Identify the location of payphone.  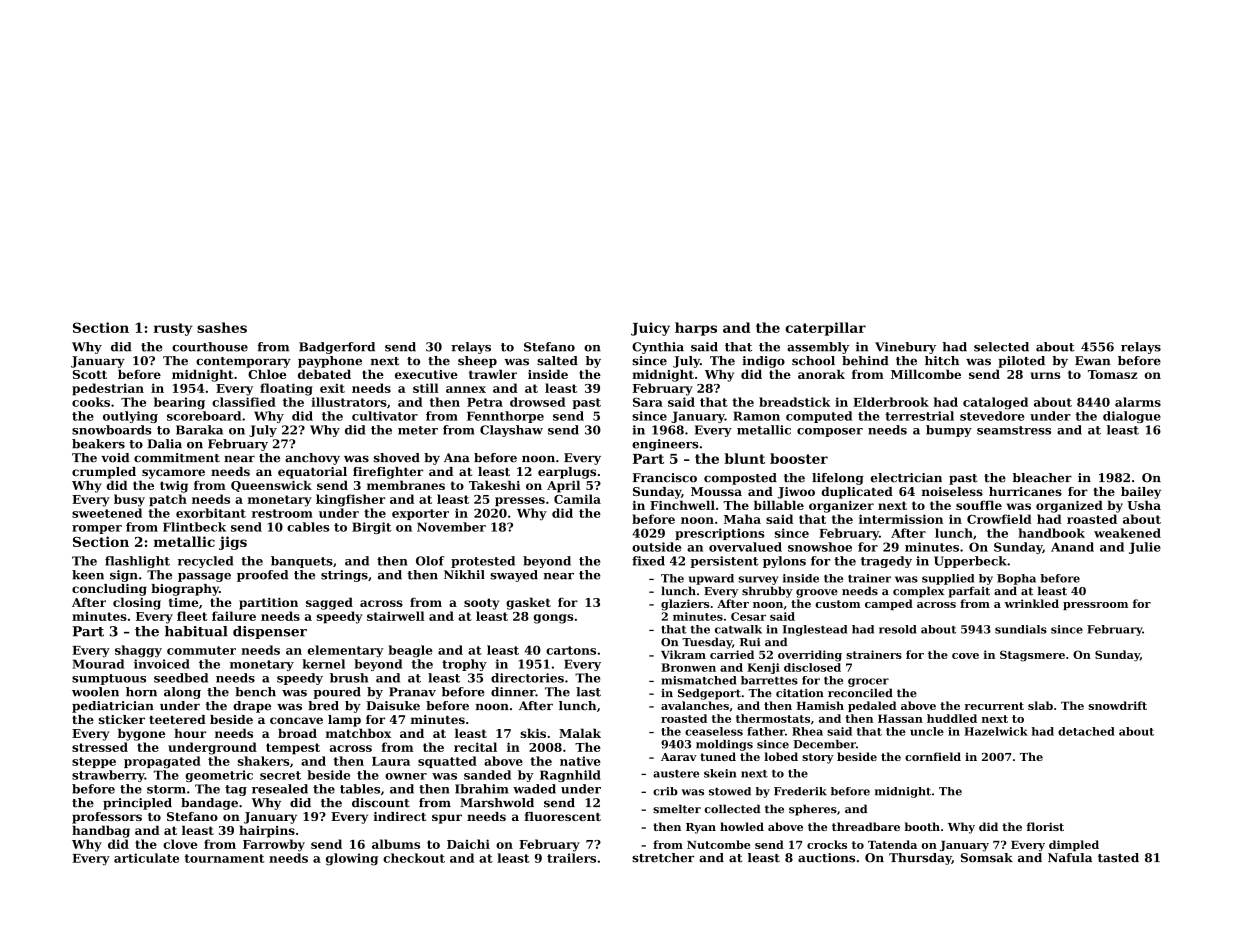
(330, 362).
